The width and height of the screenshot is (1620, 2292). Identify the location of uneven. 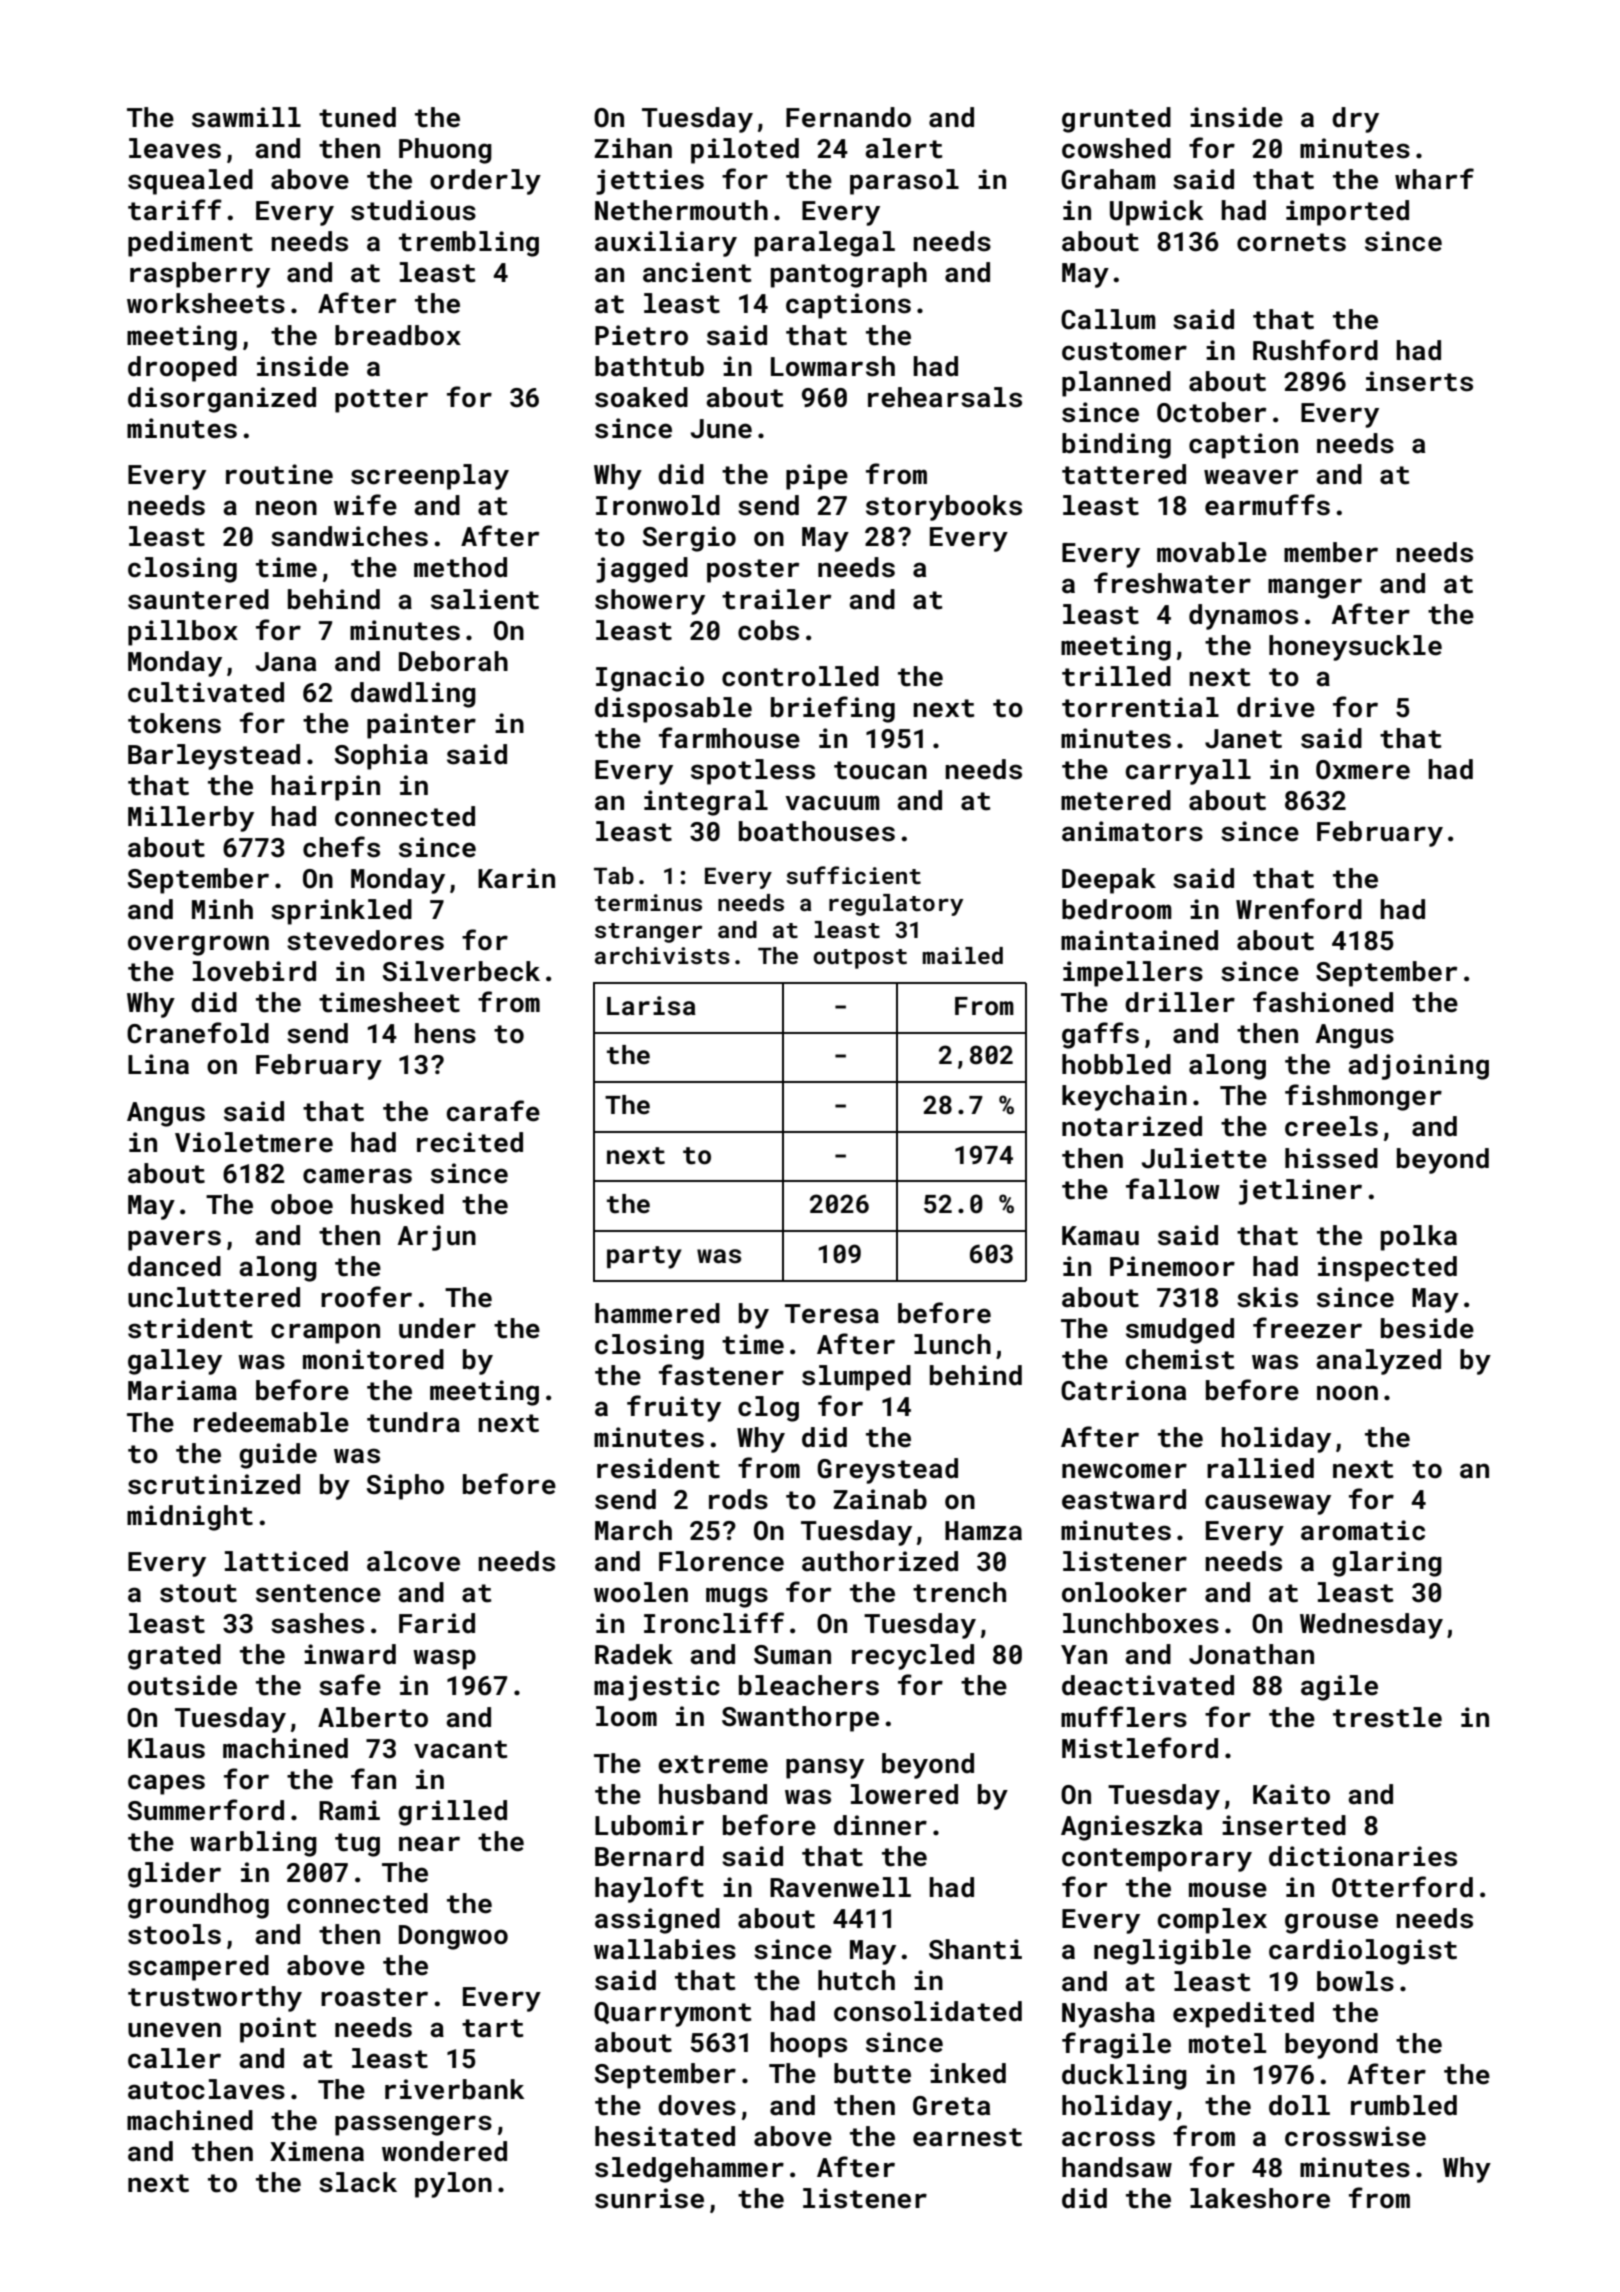
(174, 2030).
